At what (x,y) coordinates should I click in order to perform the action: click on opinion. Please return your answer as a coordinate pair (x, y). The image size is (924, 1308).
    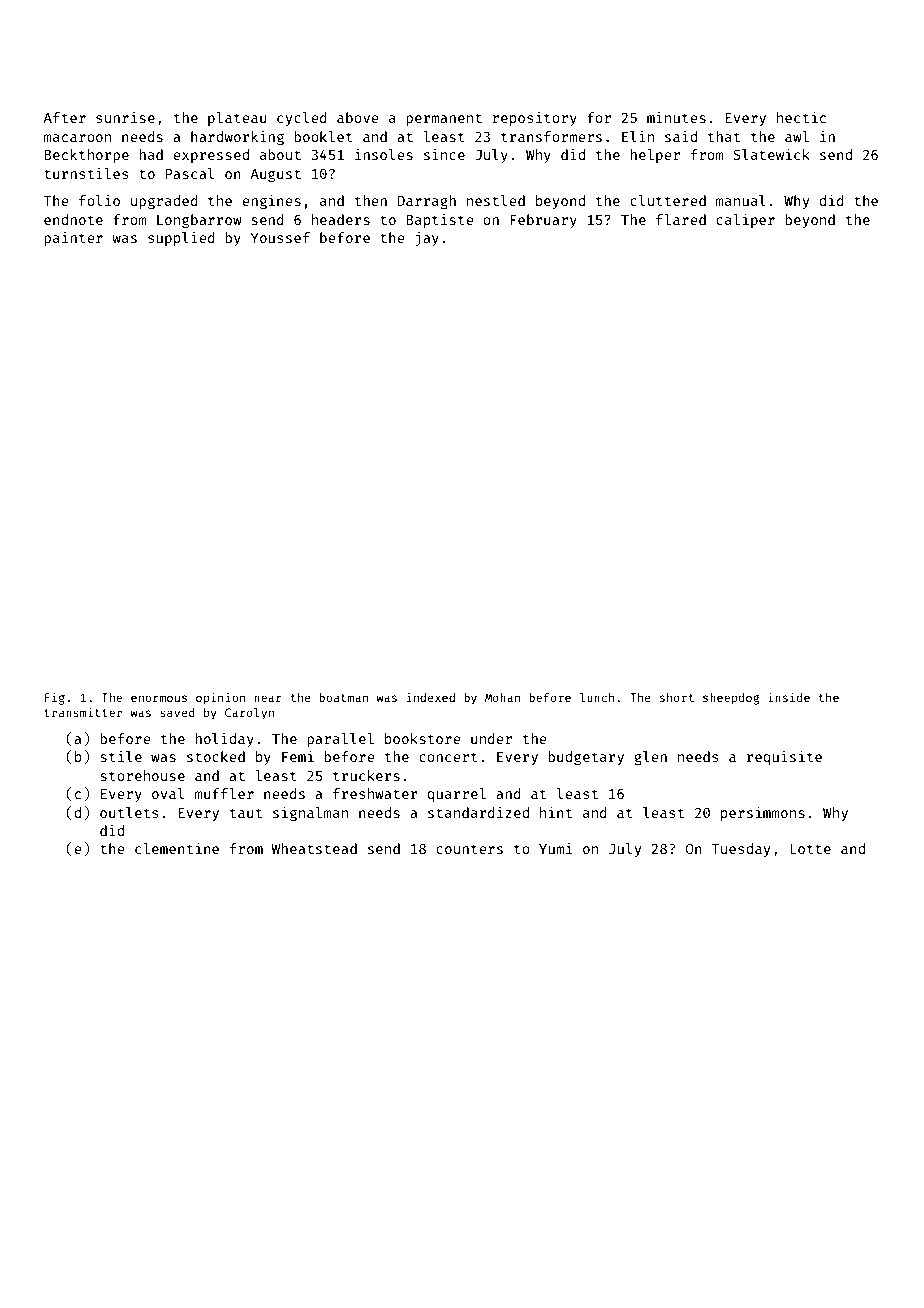
    Looking at the image, I should click on (220, 698).
